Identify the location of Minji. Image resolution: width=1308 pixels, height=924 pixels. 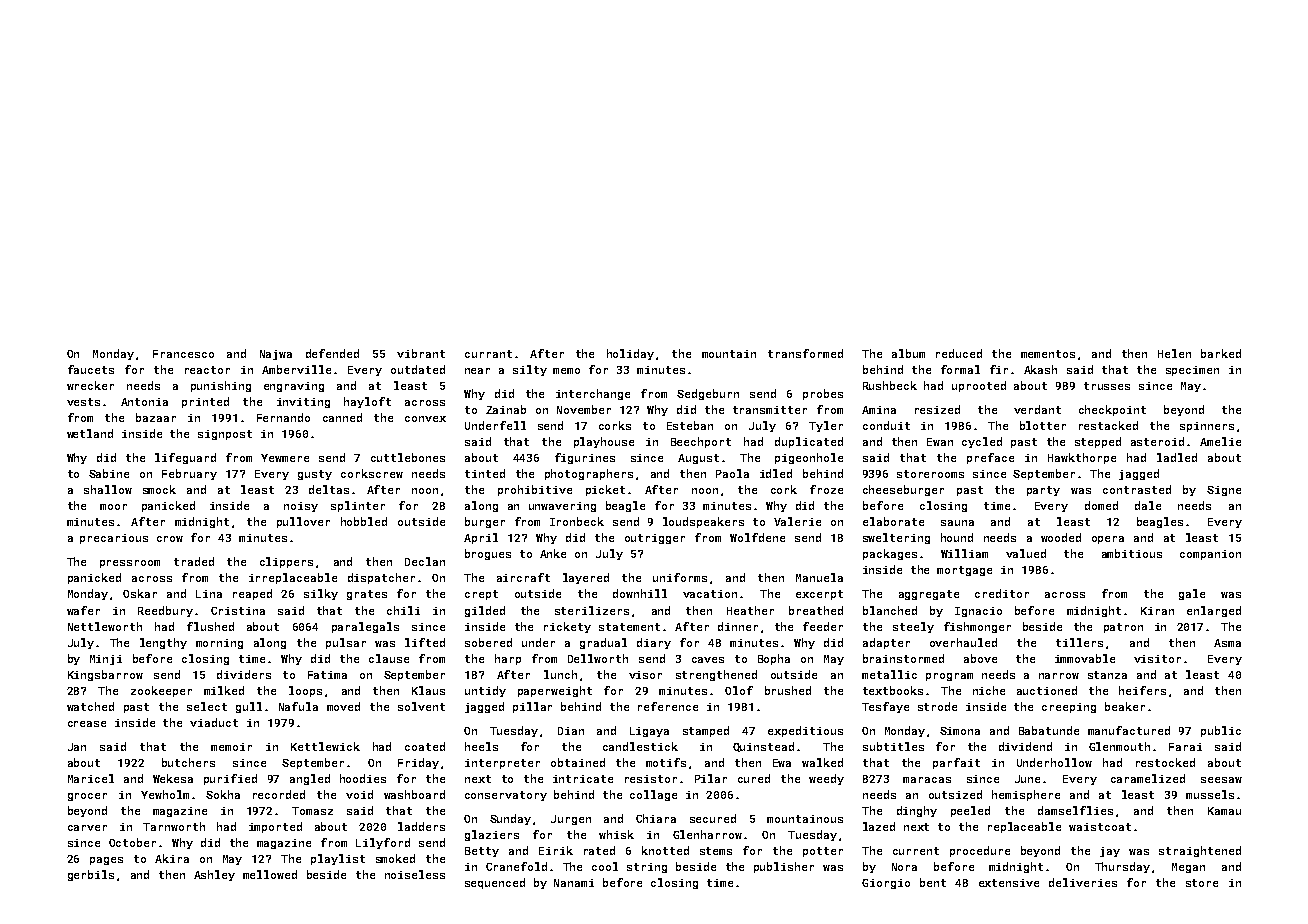
(106, 660).
